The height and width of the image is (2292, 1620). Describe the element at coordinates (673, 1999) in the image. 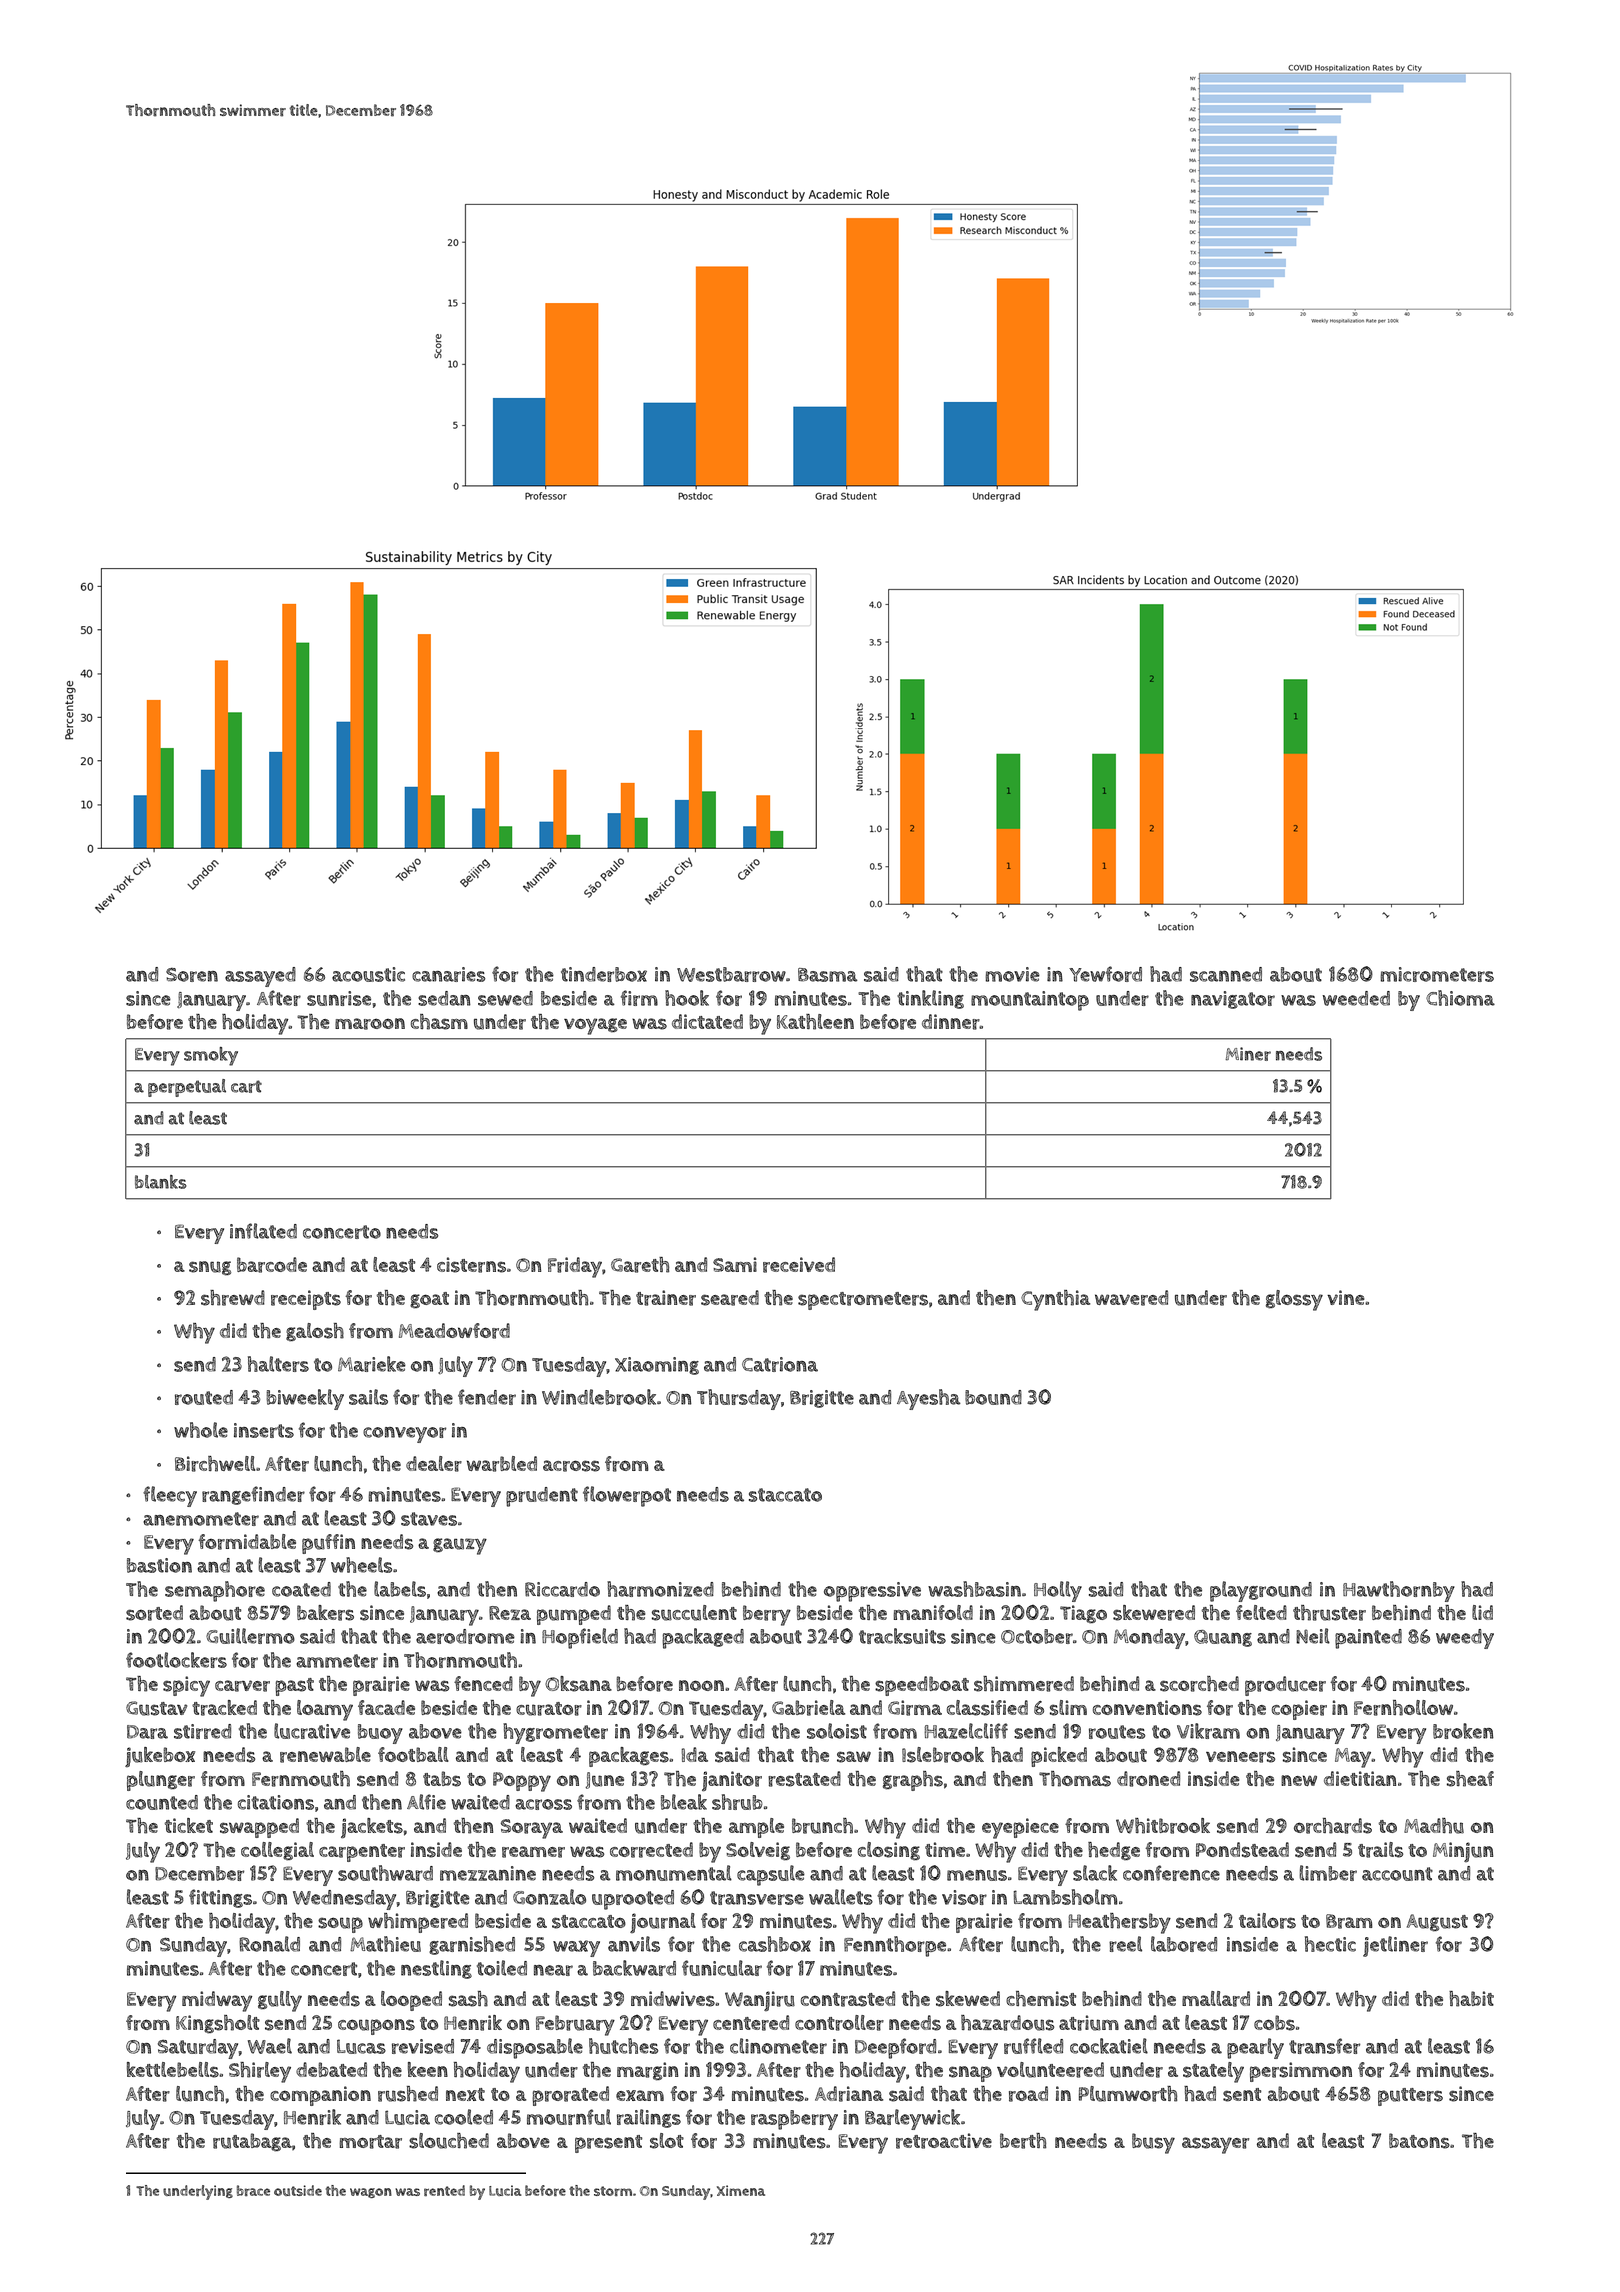

I see `midwives` at that location.
